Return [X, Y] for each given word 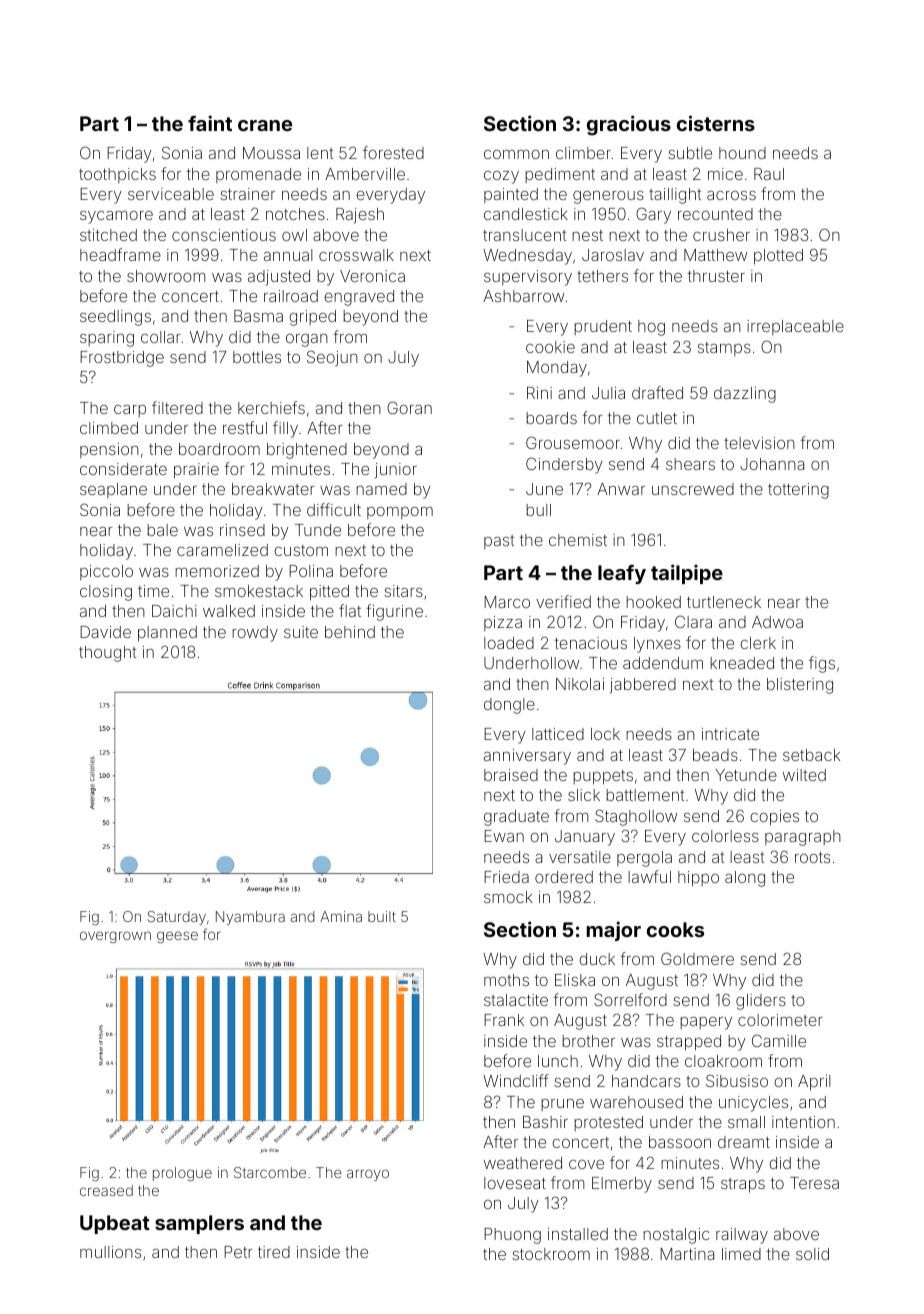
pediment [560, 175]
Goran [409, 407]
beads [715, 755]
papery [706, 1023]
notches [295, 214]
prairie [196, 471]
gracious [629, 125]
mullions [110, 1252]
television [759, 443]
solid [812, 1254]
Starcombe [270, 1172]
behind [350, 632]
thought [107, 654]
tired [274, 1252]
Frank [504, 1020]
